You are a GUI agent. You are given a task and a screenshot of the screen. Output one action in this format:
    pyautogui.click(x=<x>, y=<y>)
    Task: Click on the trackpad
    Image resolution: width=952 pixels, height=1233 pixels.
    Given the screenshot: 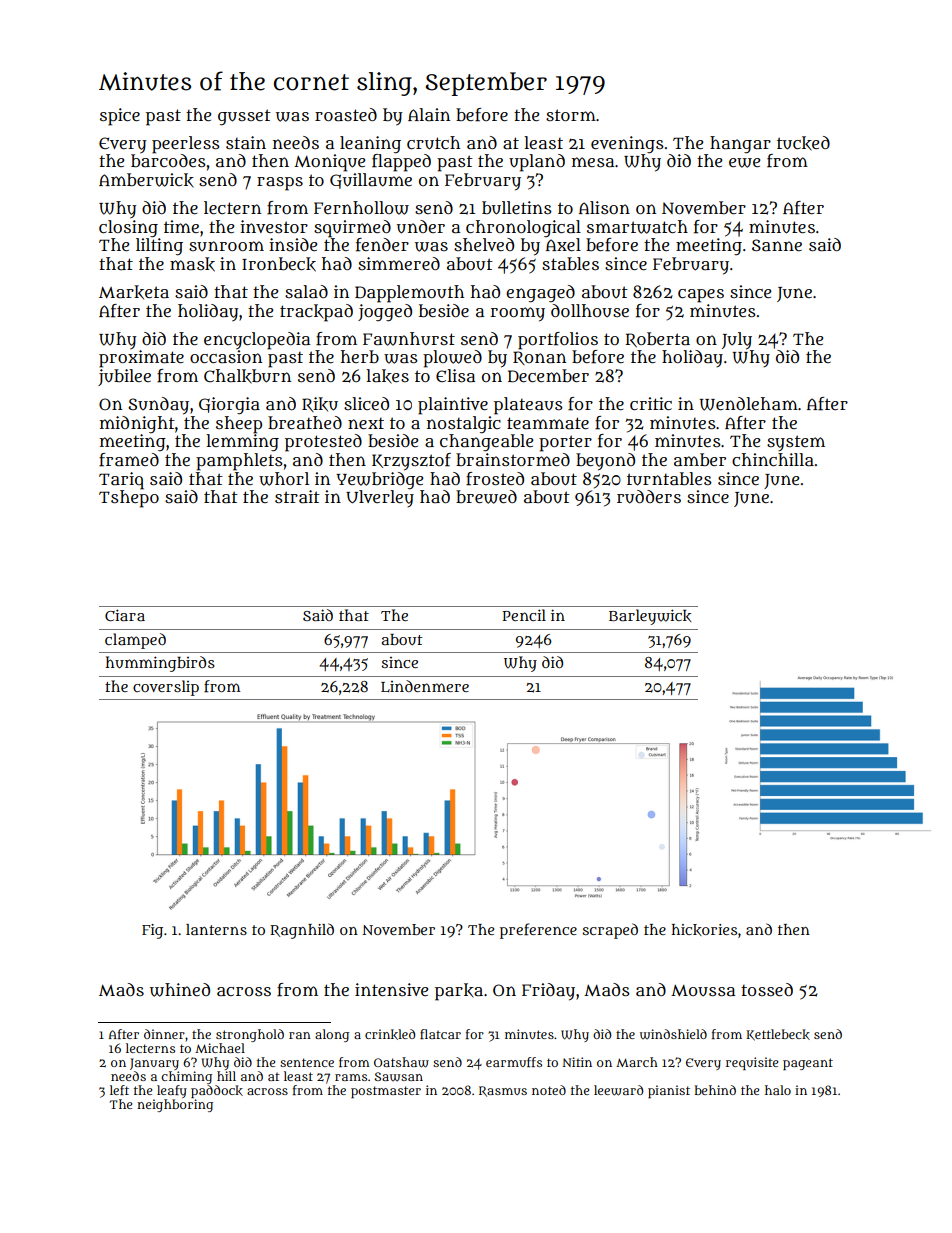 What is the action you would take?
    pyautogui.click(x=316, y=313)
